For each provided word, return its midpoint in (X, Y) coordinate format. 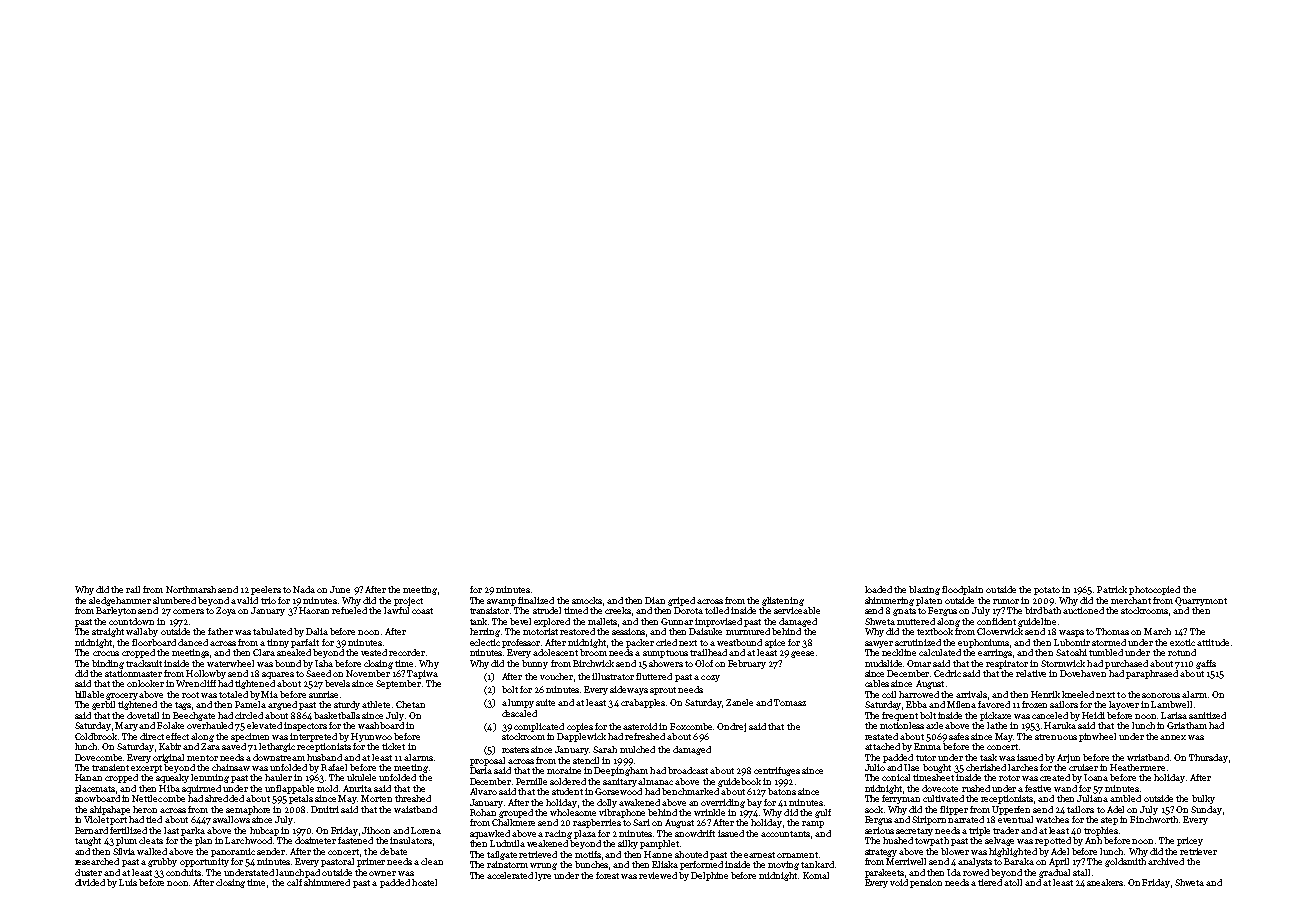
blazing (924, 590)
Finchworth (1154, 819)
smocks (587, 600)
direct (152, 736)
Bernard (91, 830)
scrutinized (918, 642)
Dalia (317, 631)
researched (97, 861)
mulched (637, 749)
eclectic (485, 642)
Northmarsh (191, 589)
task (988, 757)
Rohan (483, 812)
